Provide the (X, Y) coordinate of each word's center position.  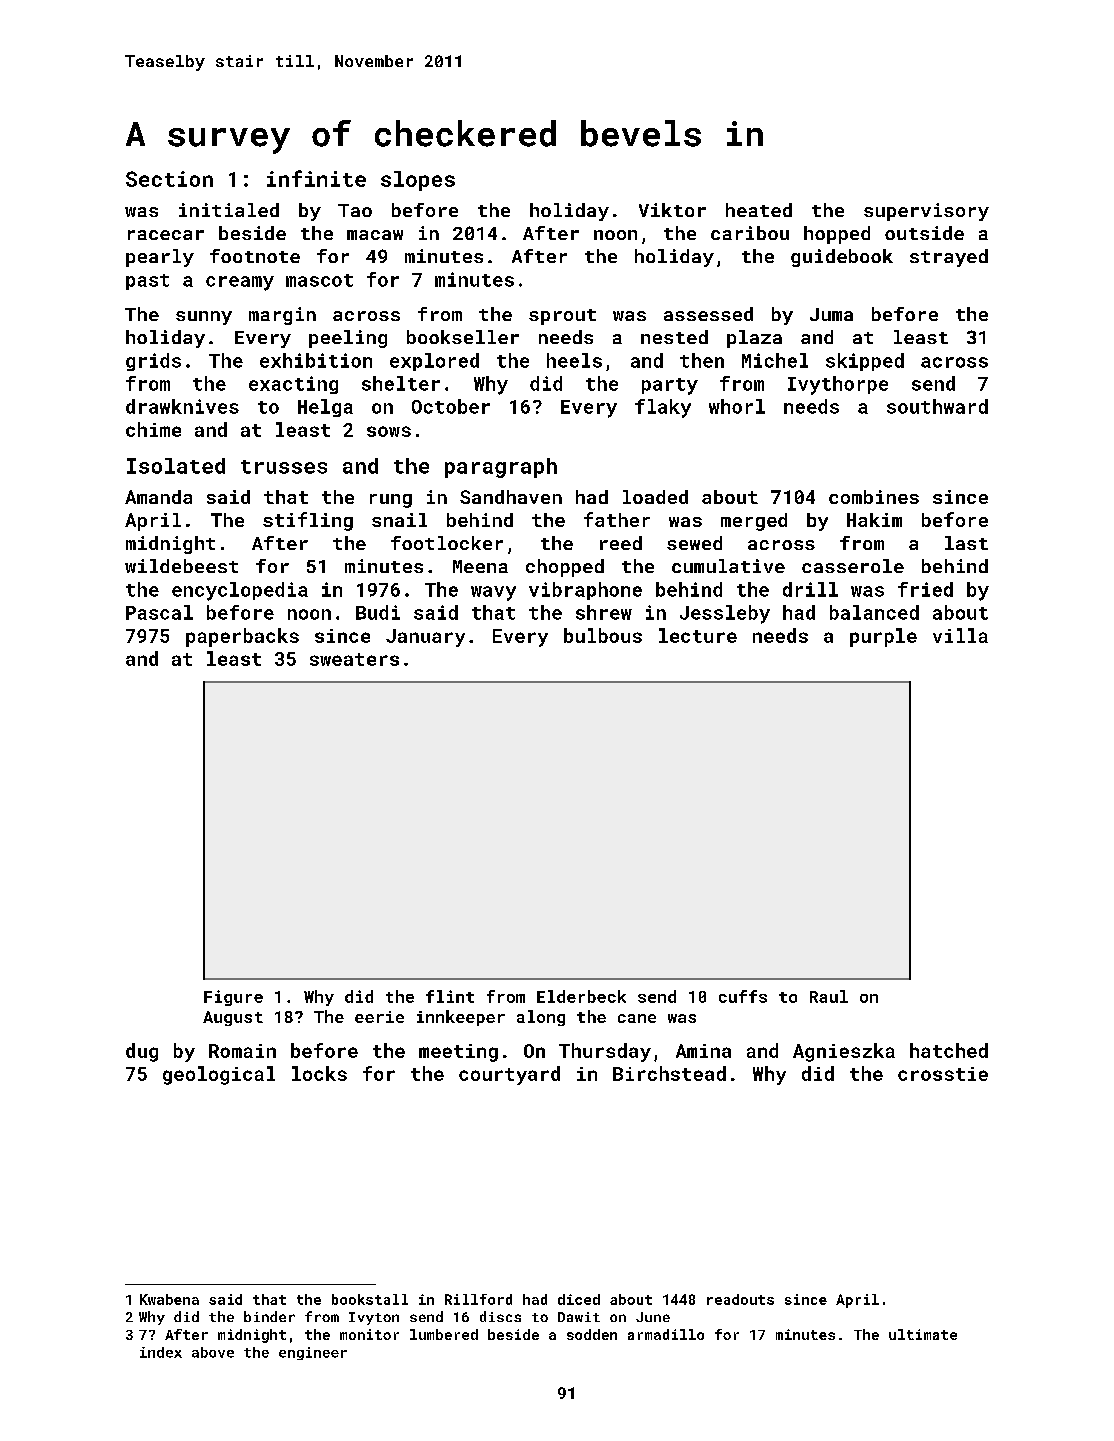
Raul (829, 996)
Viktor (672, 210)
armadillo (666, 1334)
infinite (316, 178)
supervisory (926, 212)
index (161, 1352)
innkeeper (461, 1018)
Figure (233, 998)
